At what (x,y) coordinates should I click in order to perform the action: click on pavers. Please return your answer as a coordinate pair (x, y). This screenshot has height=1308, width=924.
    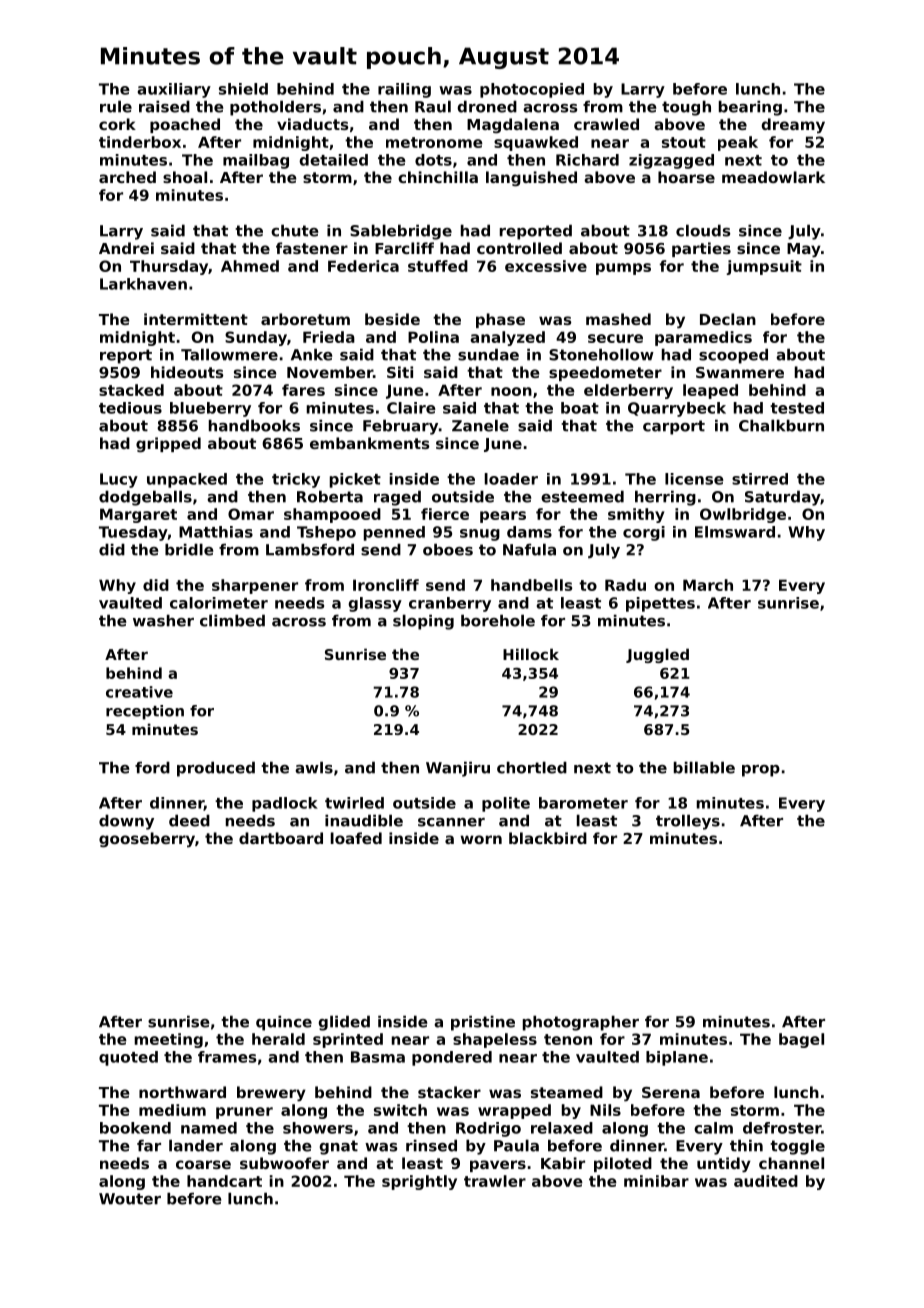
    Looking at the image, I should click on (498, 1166).
